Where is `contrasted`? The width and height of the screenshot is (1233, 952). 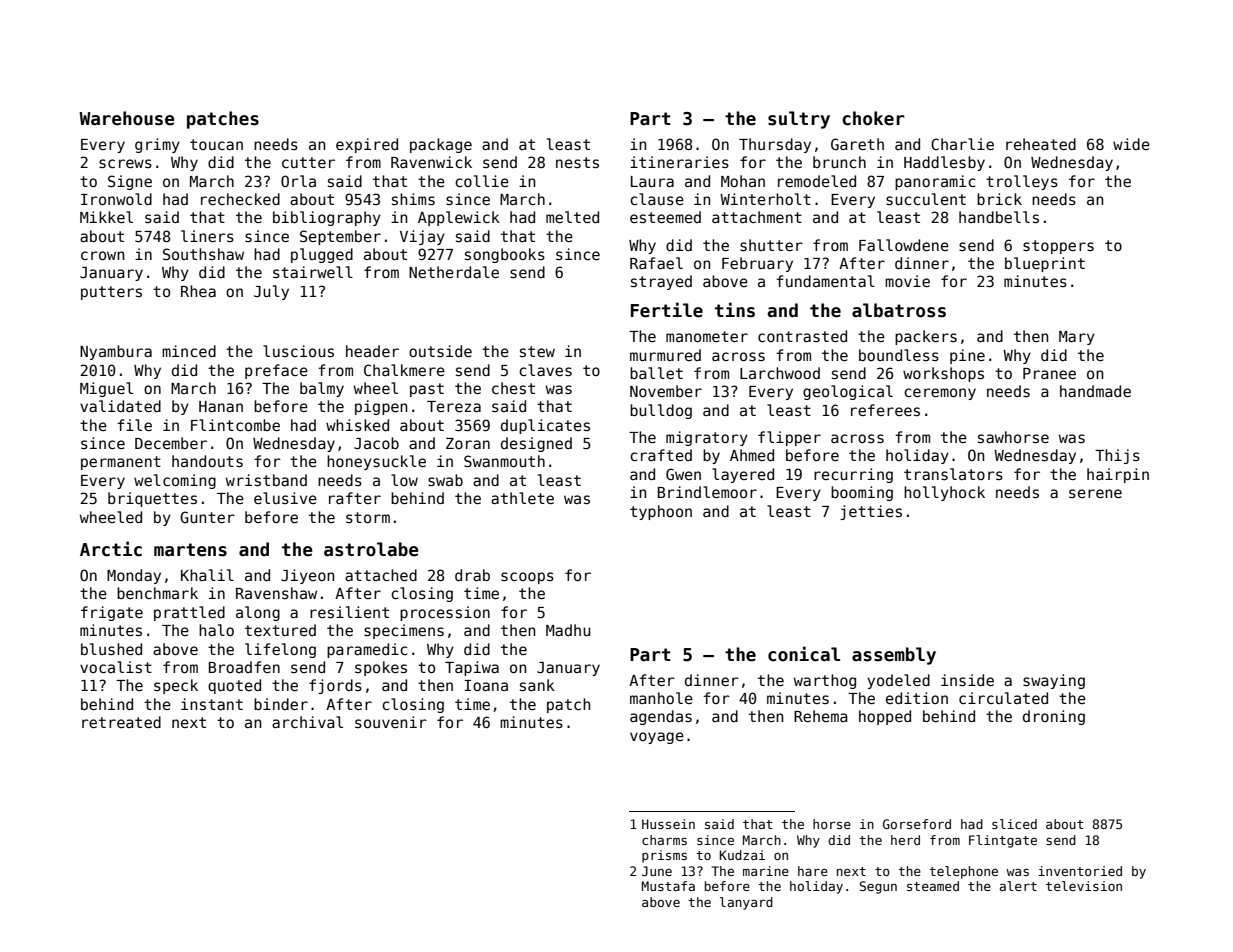 contrasted is located at coordinates (802, 336).
